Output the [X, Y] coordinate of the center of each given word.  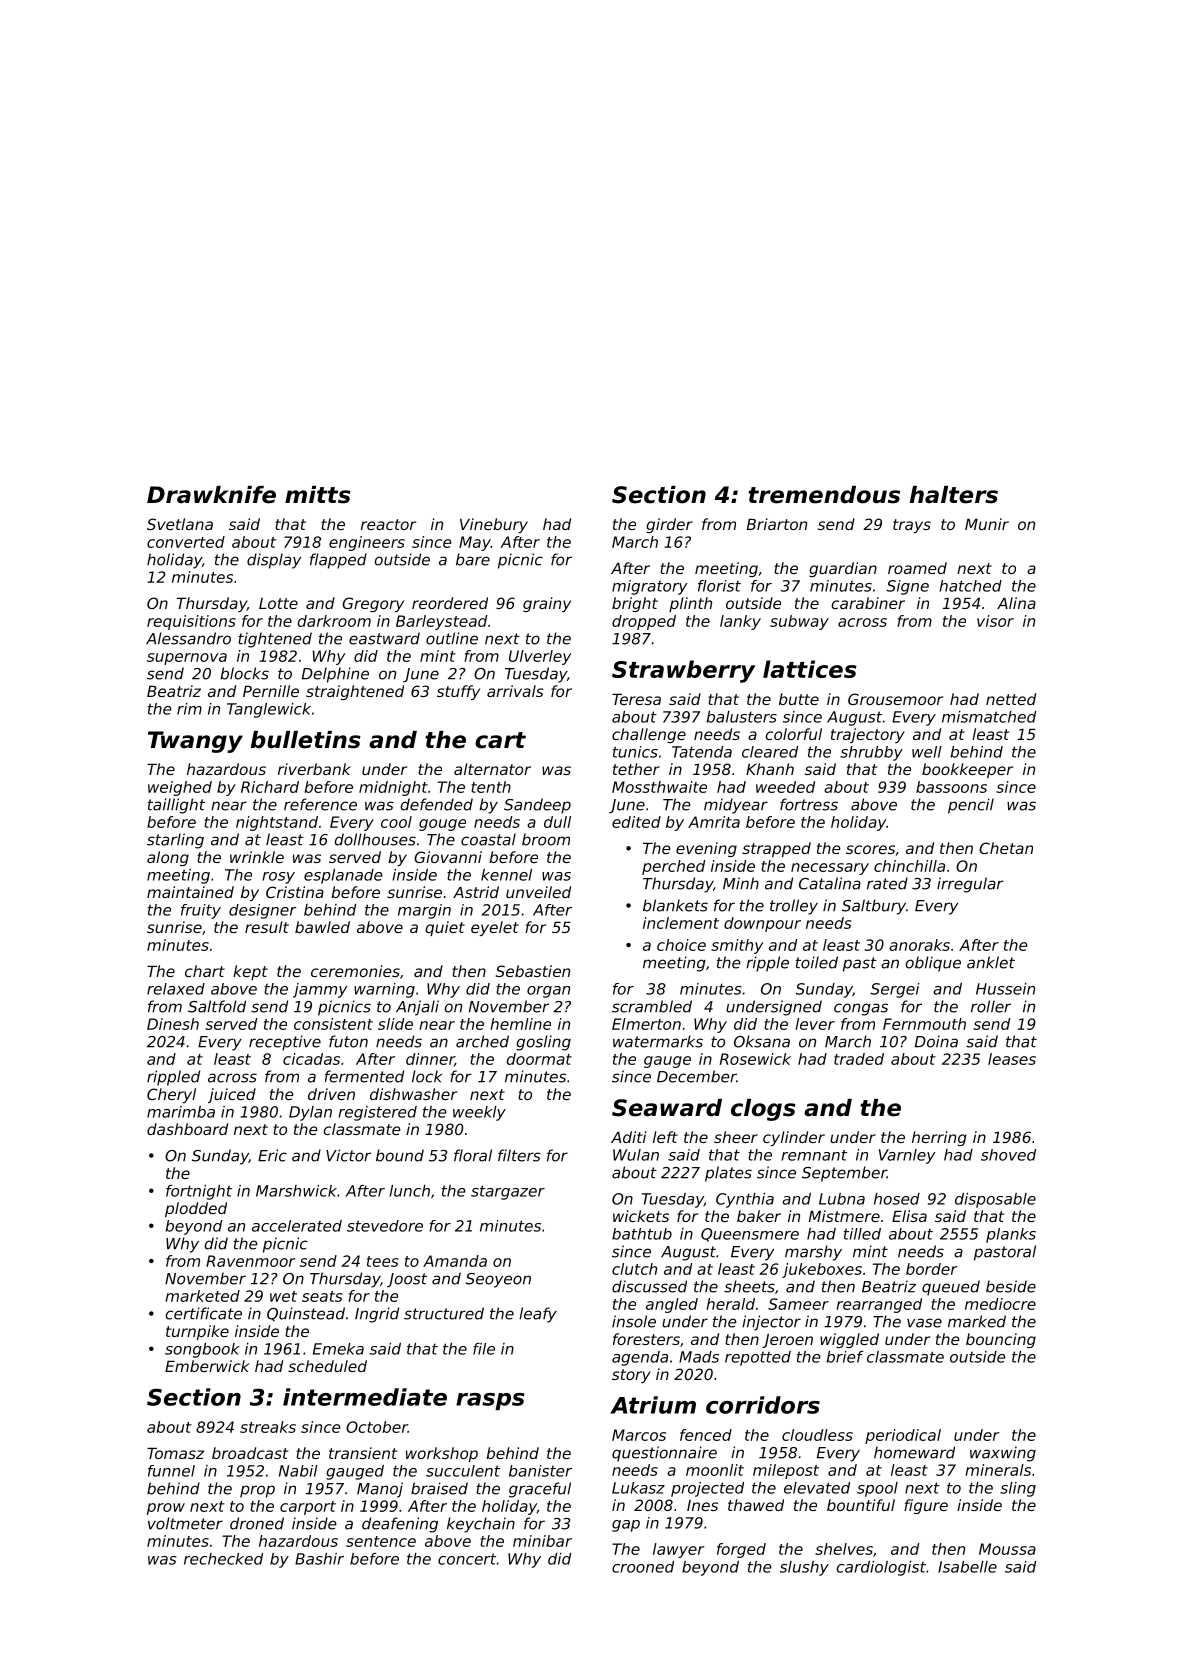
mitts [318, 495]
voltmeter [185, 1523]
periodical [903, 1436]
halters [954, 495]
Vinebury [494, 525]
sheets [749, 1286]
